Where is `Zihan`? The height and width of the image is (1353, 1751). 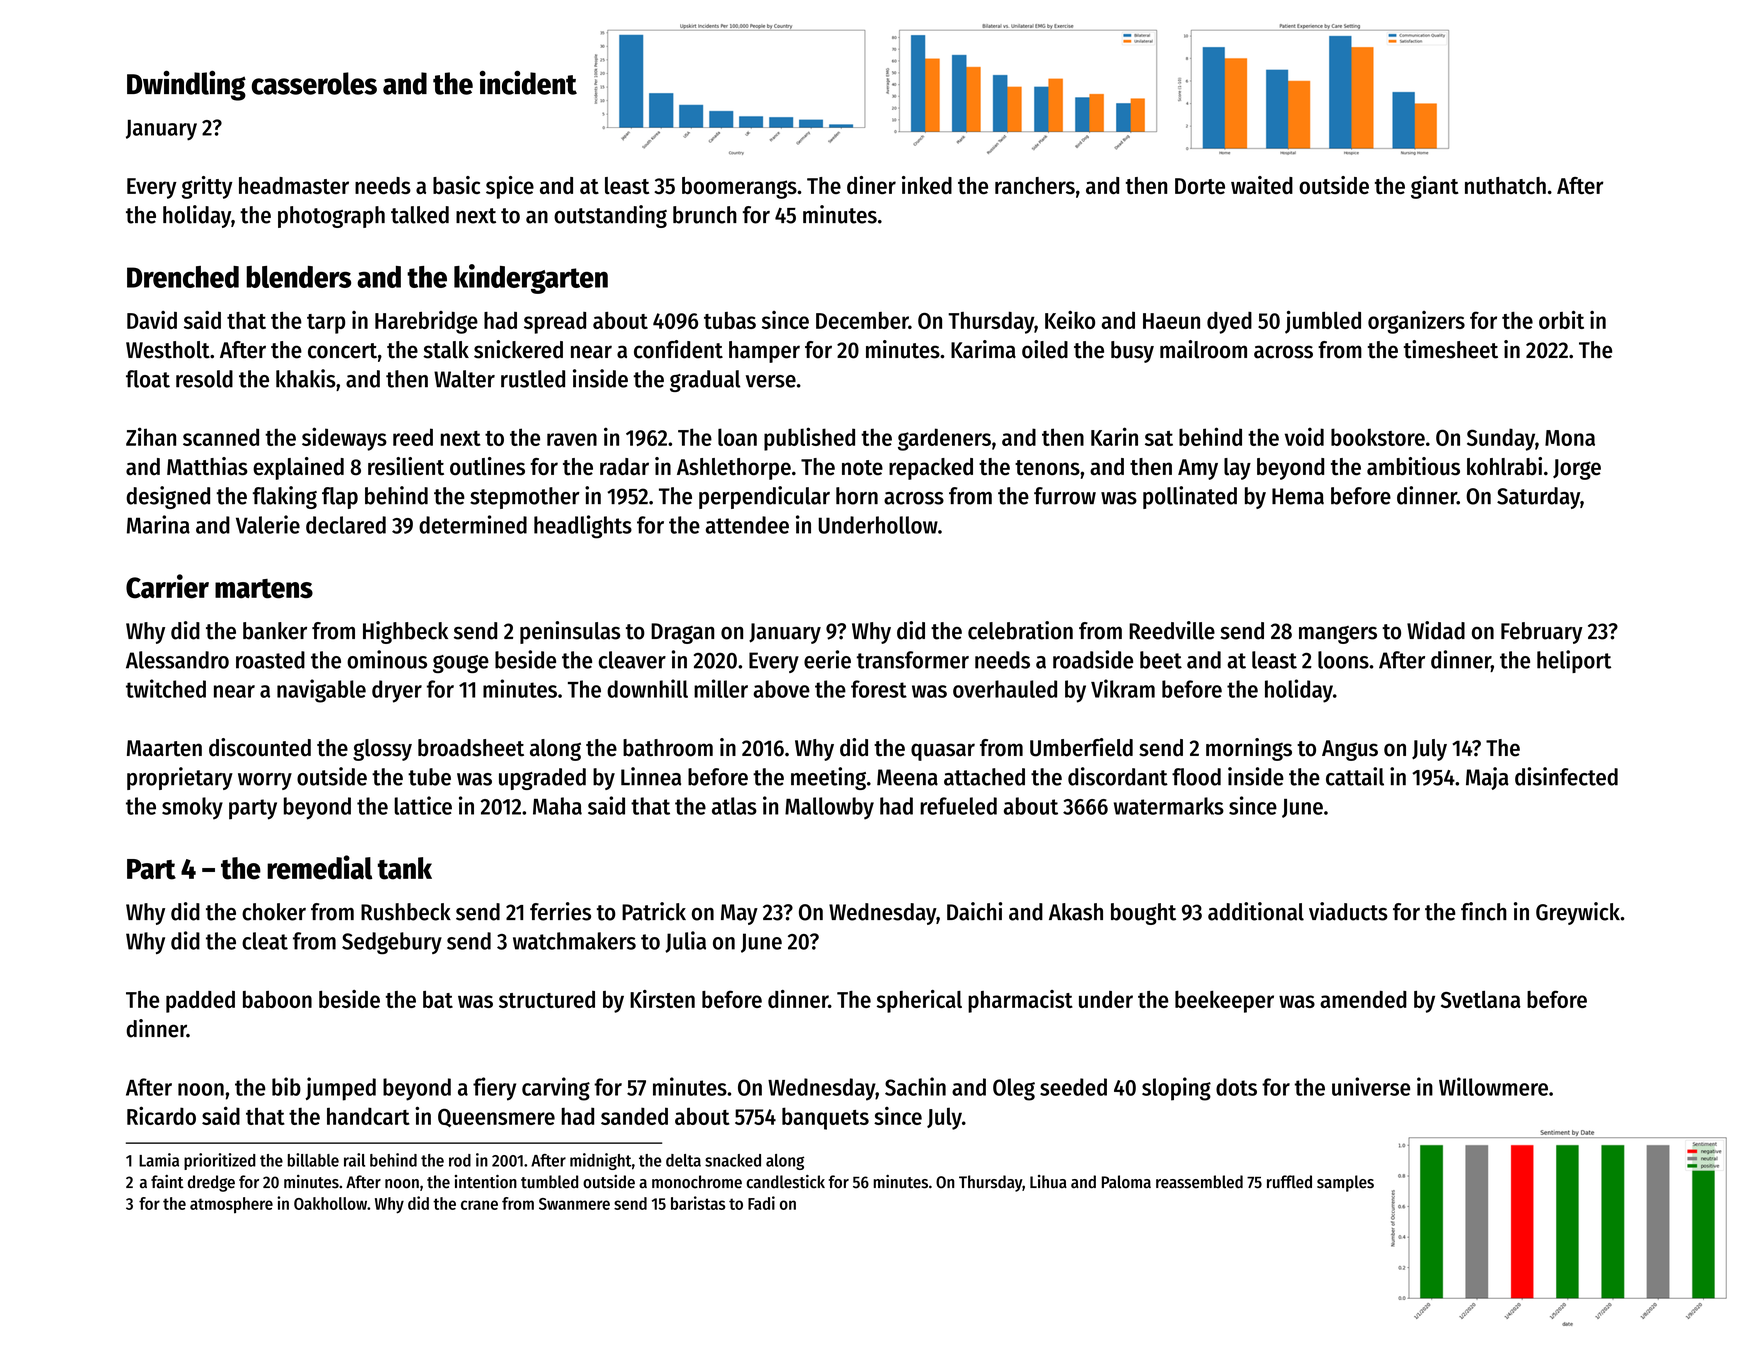
Zihan is located at coordinates (151, 436).
